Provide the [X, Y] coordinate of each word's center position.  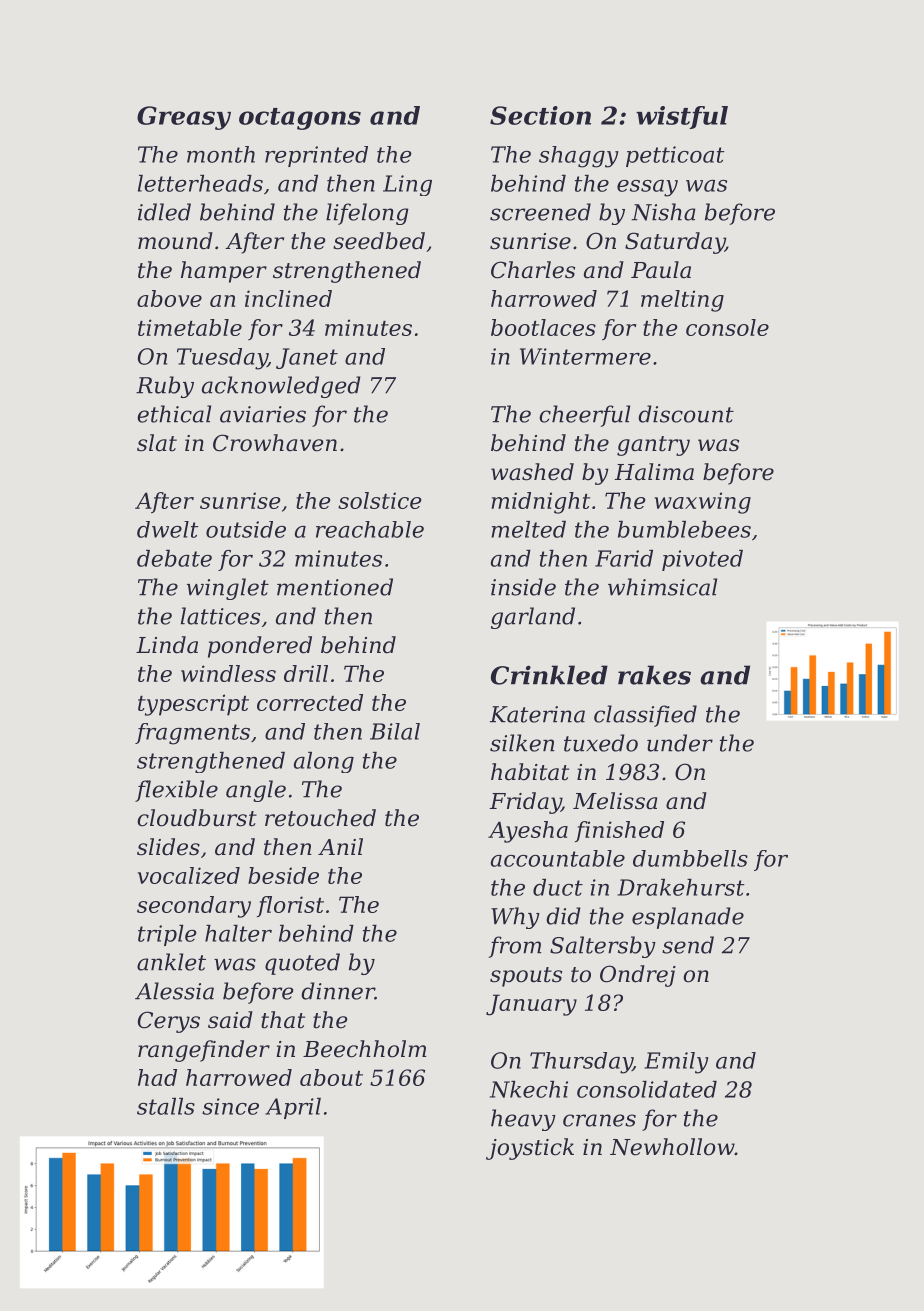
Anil [340, 846]
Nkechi [529, 1089]
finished [619, 831]
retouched [320, 818]
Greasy [184, 118]
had [157, 1077]
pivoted [702, 560]
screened [540, 212]
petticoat [675, 156]
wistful [682, 117]
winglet [228, 589]
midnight [540, 503]
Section [540, 115]
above [169, 298]
